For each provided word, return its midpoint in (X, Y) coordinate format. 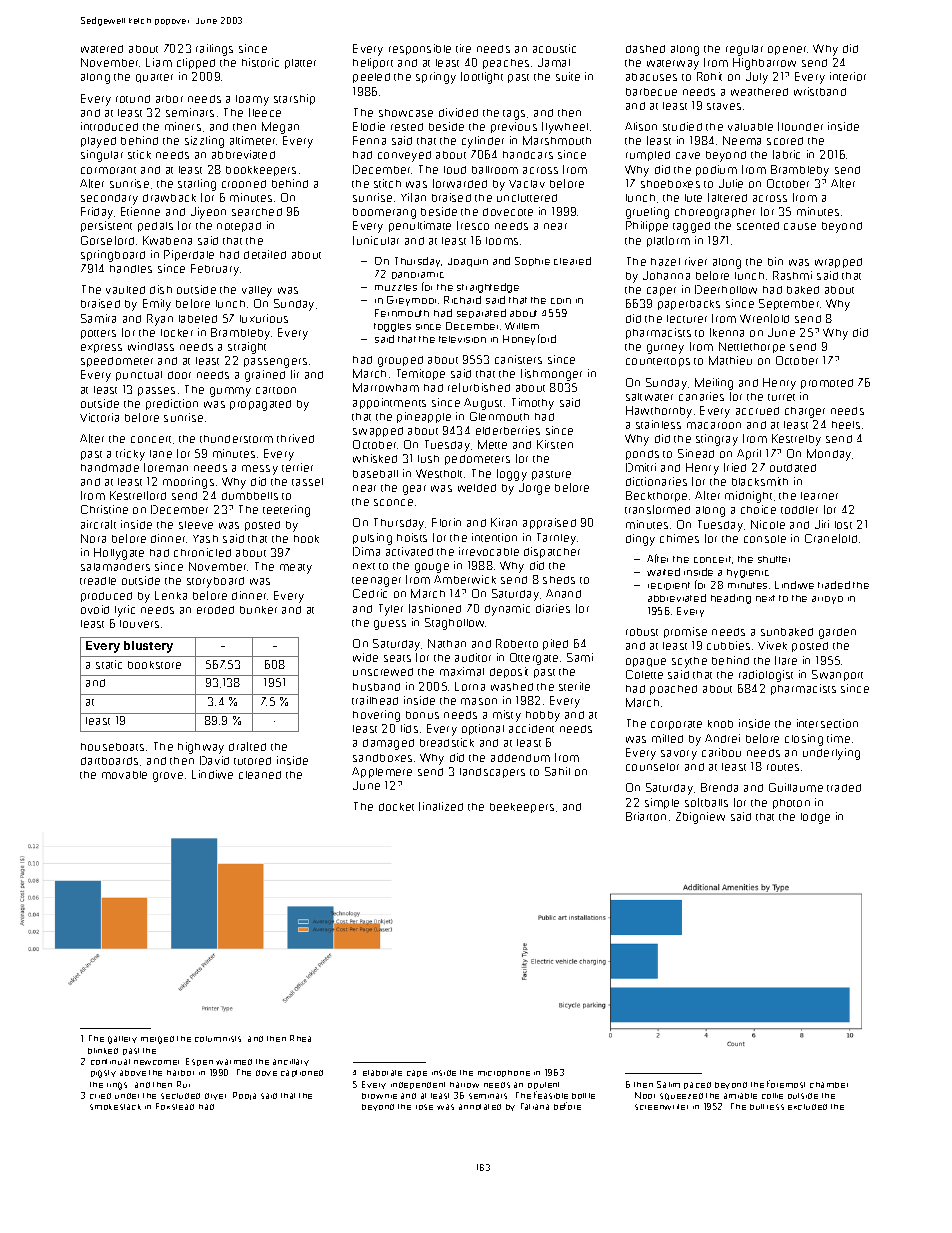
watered (102, 49)
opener (788, 50)
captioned (302, 1073)
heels (846, 425)
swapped (378, 432)
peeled (371, 78)
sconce (393, 502)
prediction (172, 404)
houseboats (112, 747)
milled (667, 738)
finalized (441, 806)
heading (731, 599)
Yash (205, 539)
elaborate (382, 1073)
